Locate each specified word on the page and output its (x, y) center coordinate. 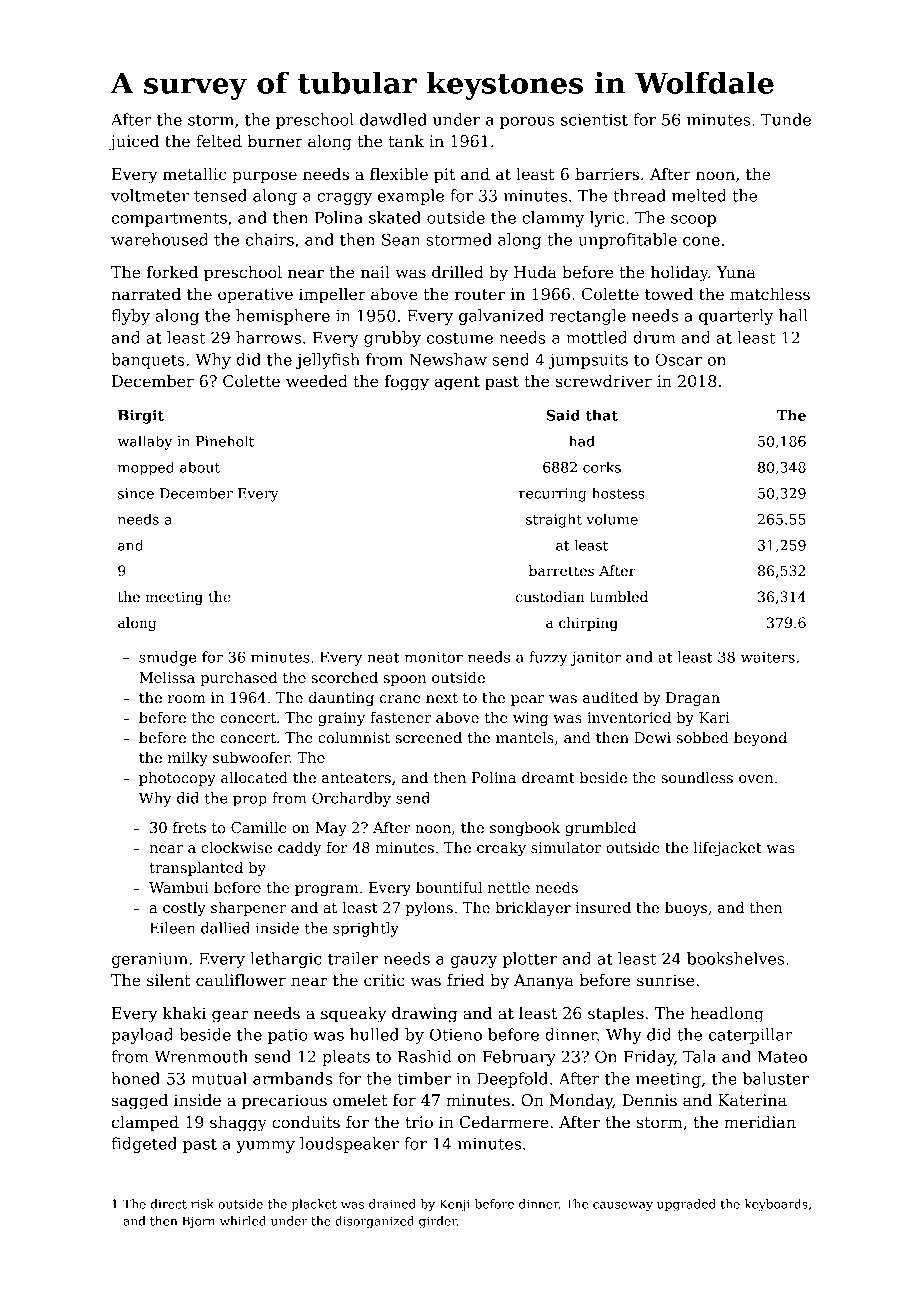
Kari (714, 717)
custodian (550, 596)
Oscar (678, 359)
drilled (458, 272)
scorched (345, 677)
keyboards (776, 1205)
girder (438, 1222)
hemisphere (283, 317)
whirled (243, 1221)
